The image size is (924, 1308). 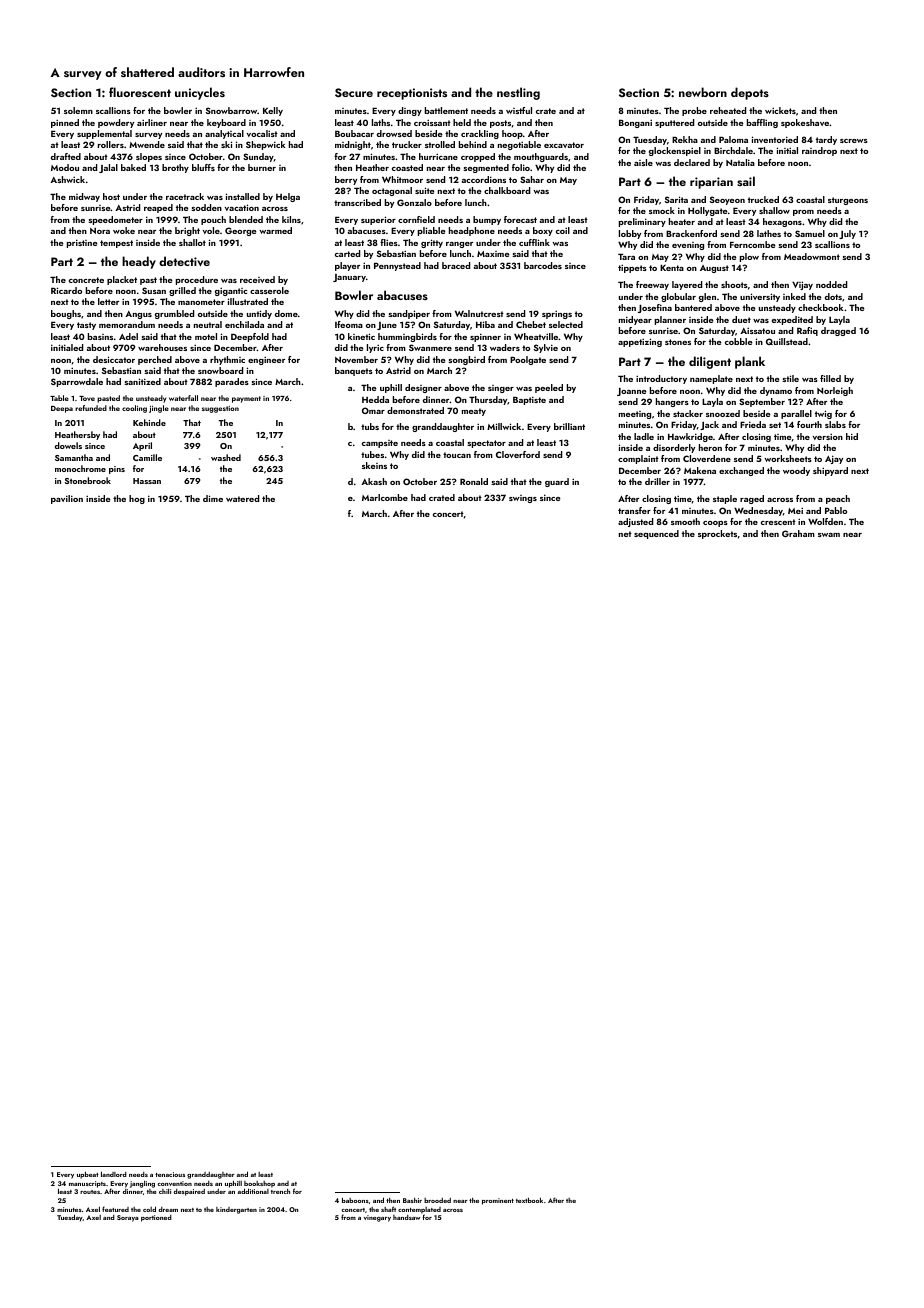 What do you see at coordinates (715, 524) in the screenshot?
I see `coops` at bounding box center [715, 524].
